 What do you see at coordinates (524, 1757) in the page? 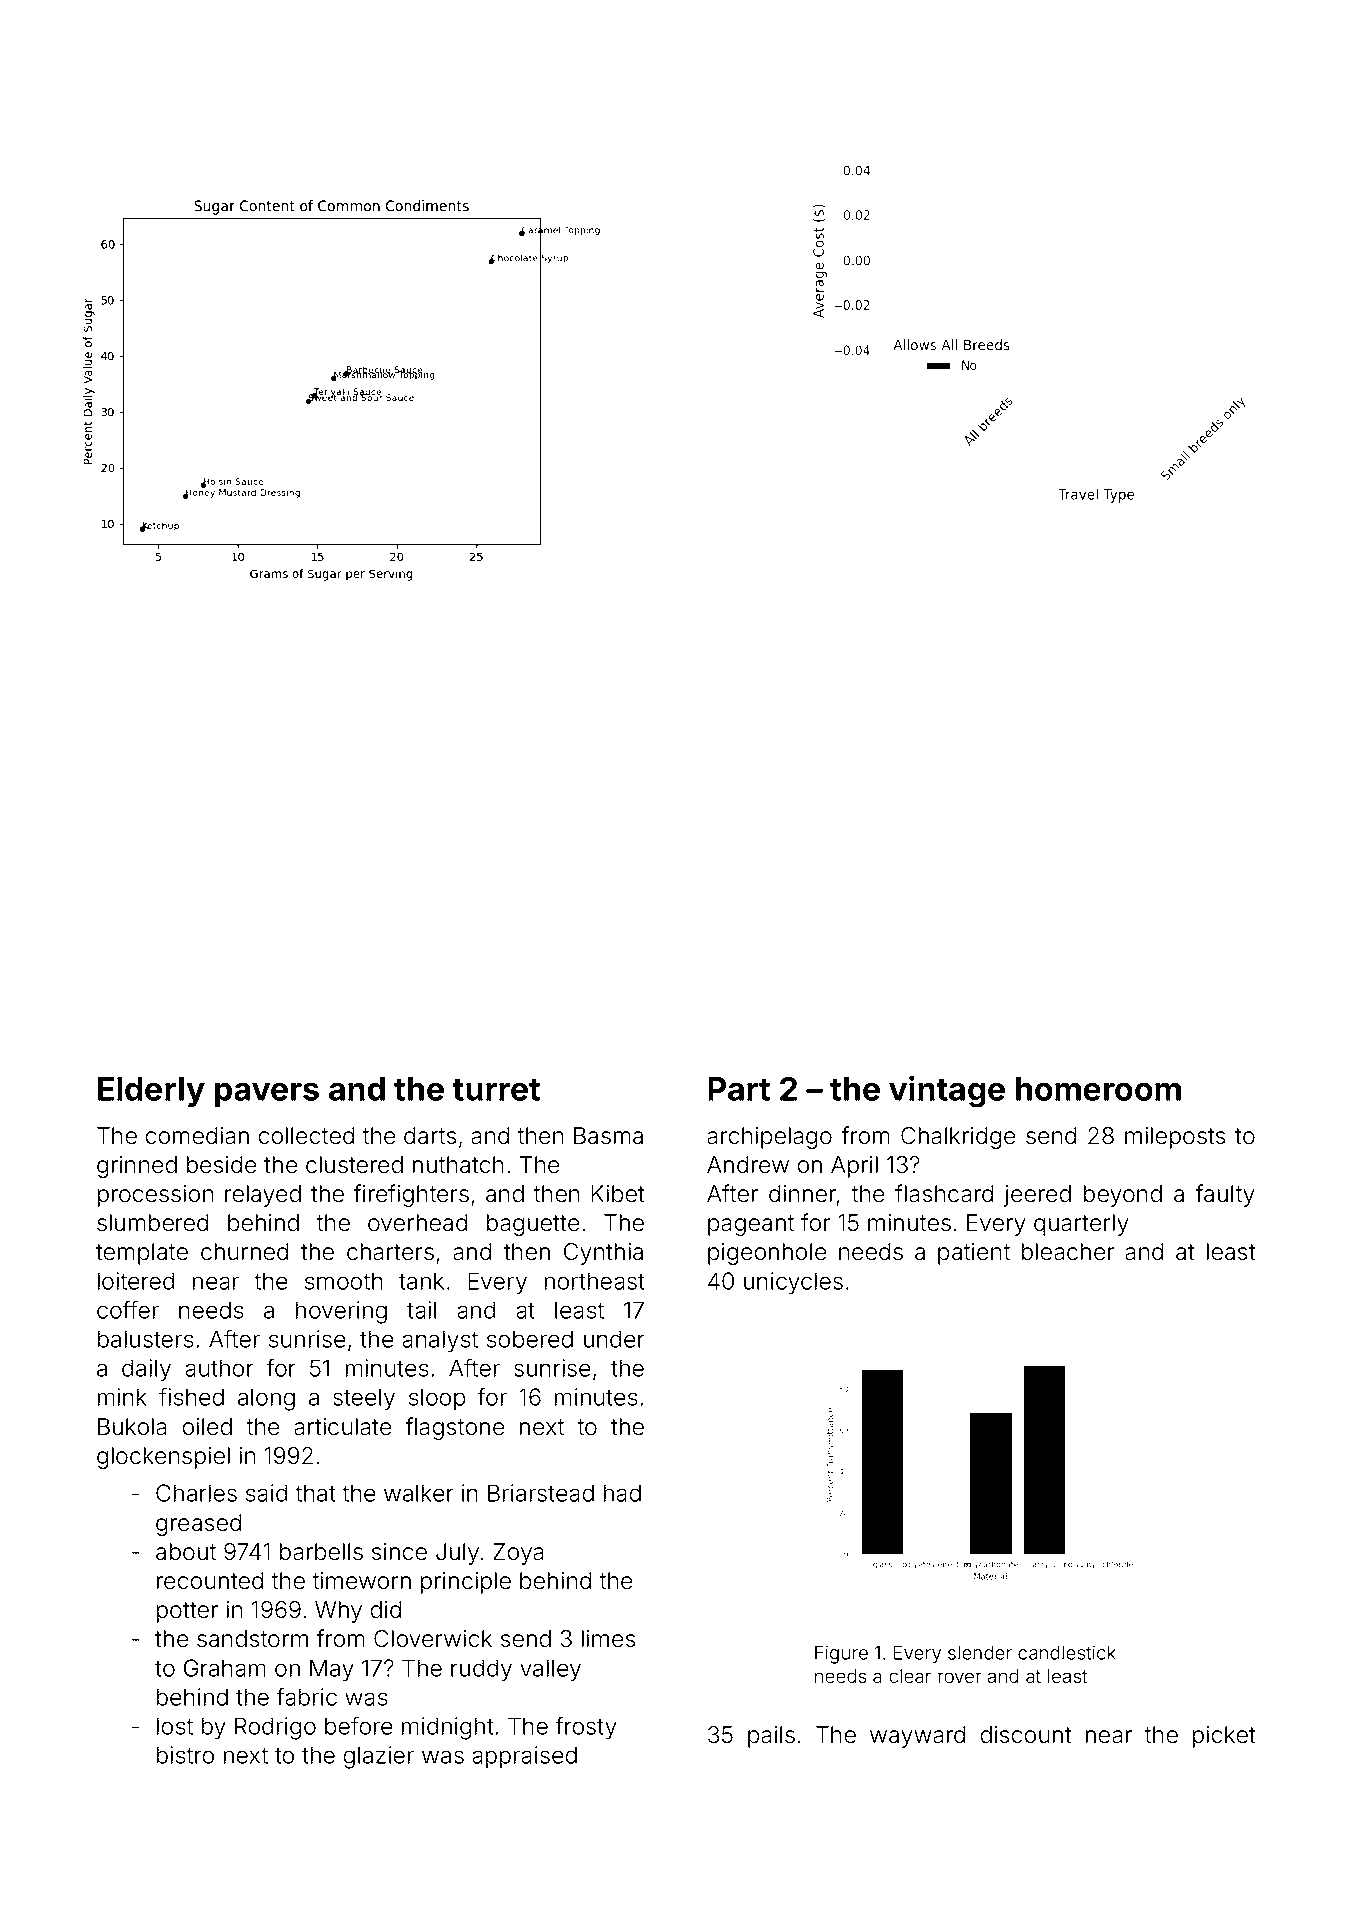
I see `appraised` at bounding box center [524, 1757].
